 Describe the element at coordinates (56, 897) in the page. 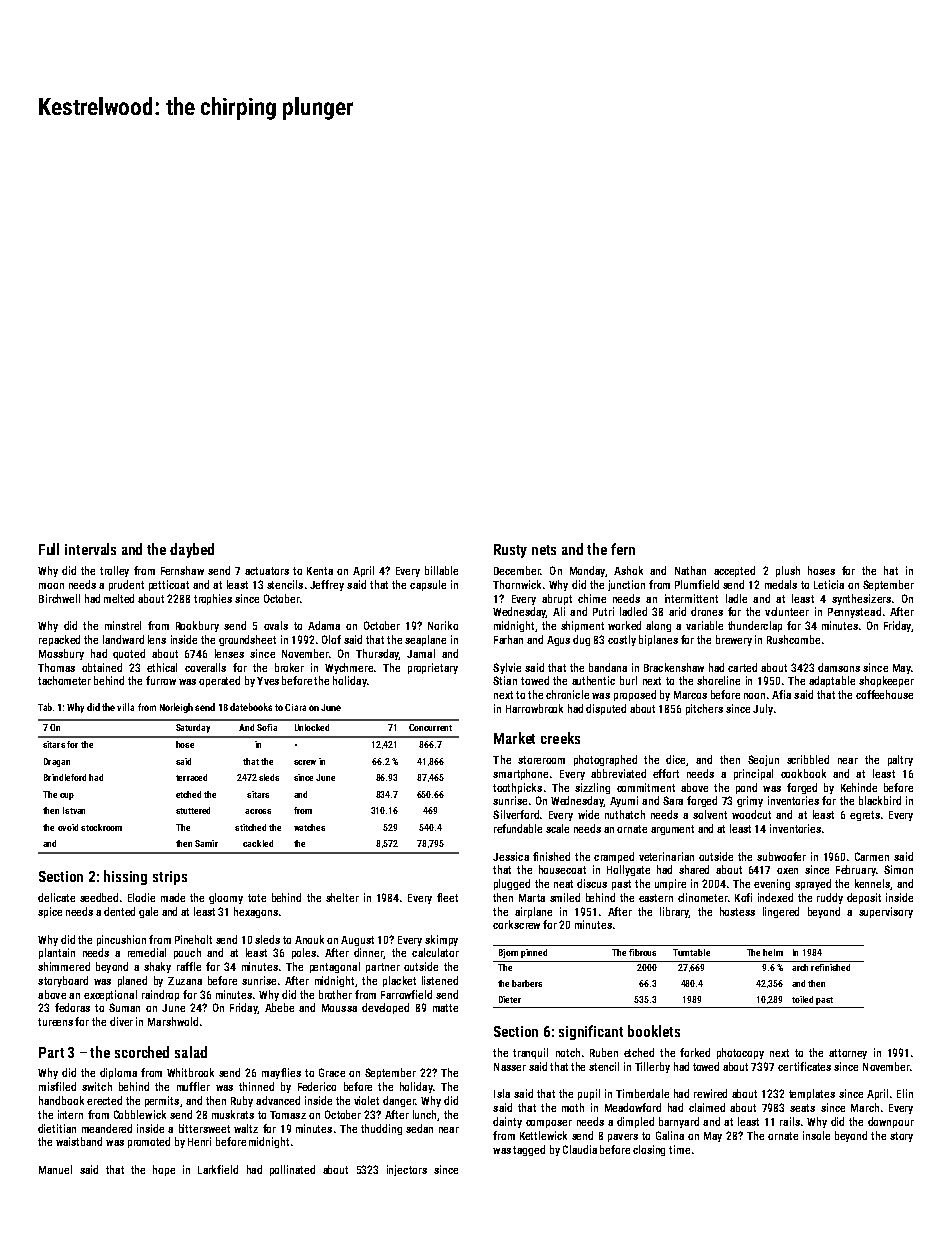

I see `delicate` at that location.
